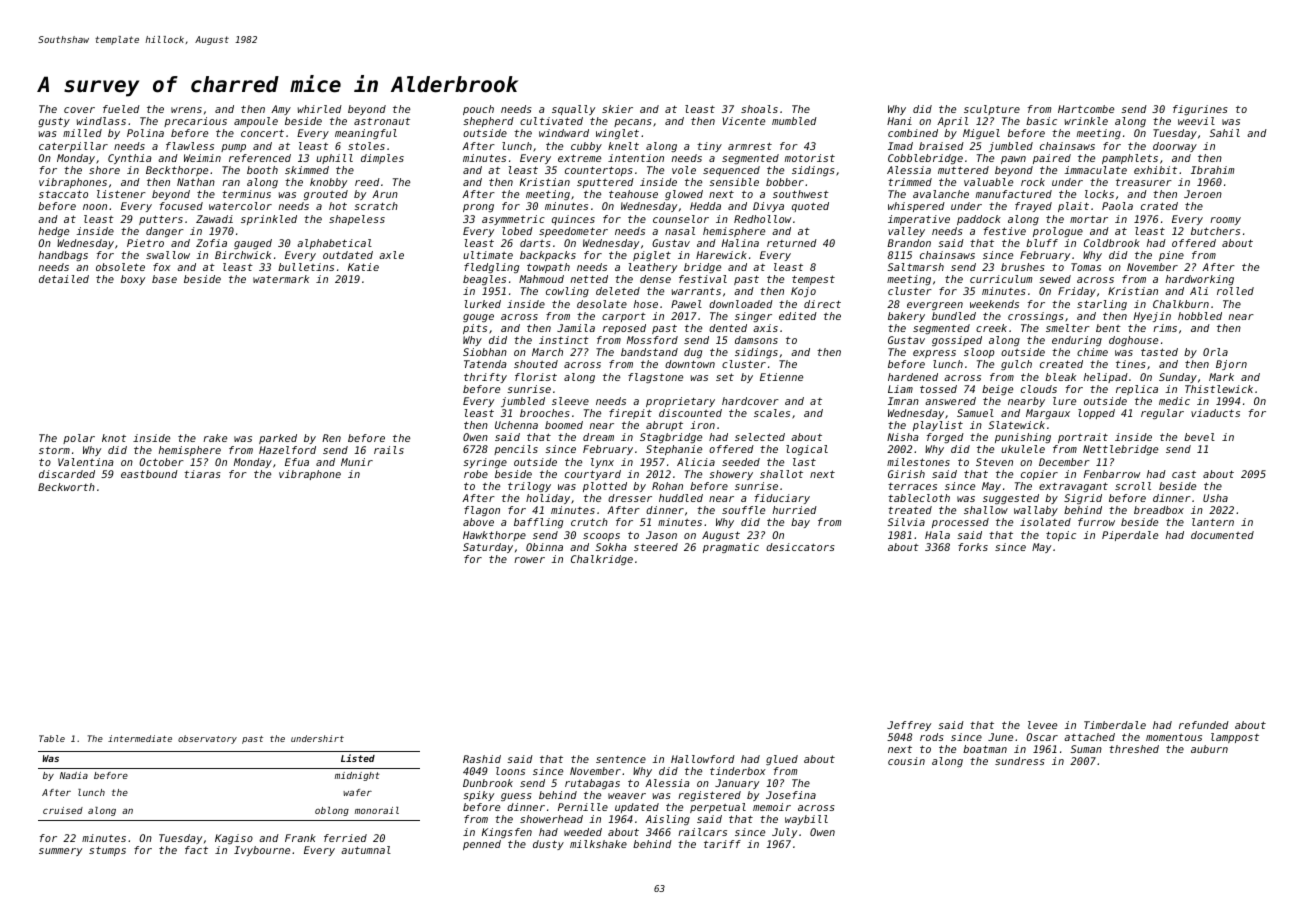 The height and width of the screenshot is (924, 1308). What do you see at coordinates (482, 845) in the screenshot?
I see `penned` at bounding box center [482, 845].
